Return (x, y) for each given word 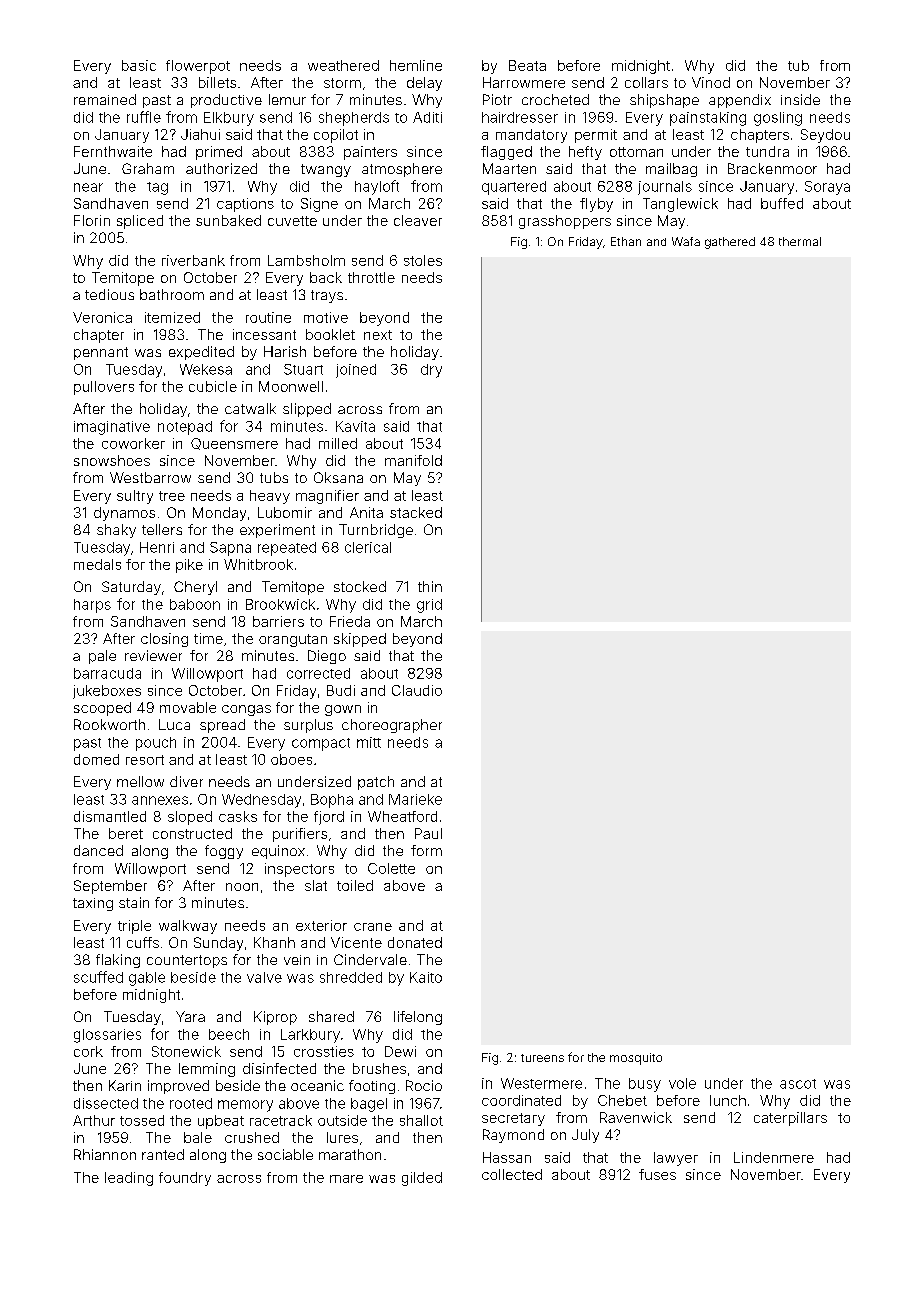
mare (346, 1179)
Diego (327, 657)
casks (238, 816)
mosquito (636, 1059)
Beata (527, 65)
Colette (391, 868)
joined (356, 371)
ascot (798, 1084)
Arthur (94, 1120)
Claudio (417, 690)
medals (97, 564)
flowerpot (198, 67)
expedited (201, 353)
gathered (730, 243)
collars (646, 82)
